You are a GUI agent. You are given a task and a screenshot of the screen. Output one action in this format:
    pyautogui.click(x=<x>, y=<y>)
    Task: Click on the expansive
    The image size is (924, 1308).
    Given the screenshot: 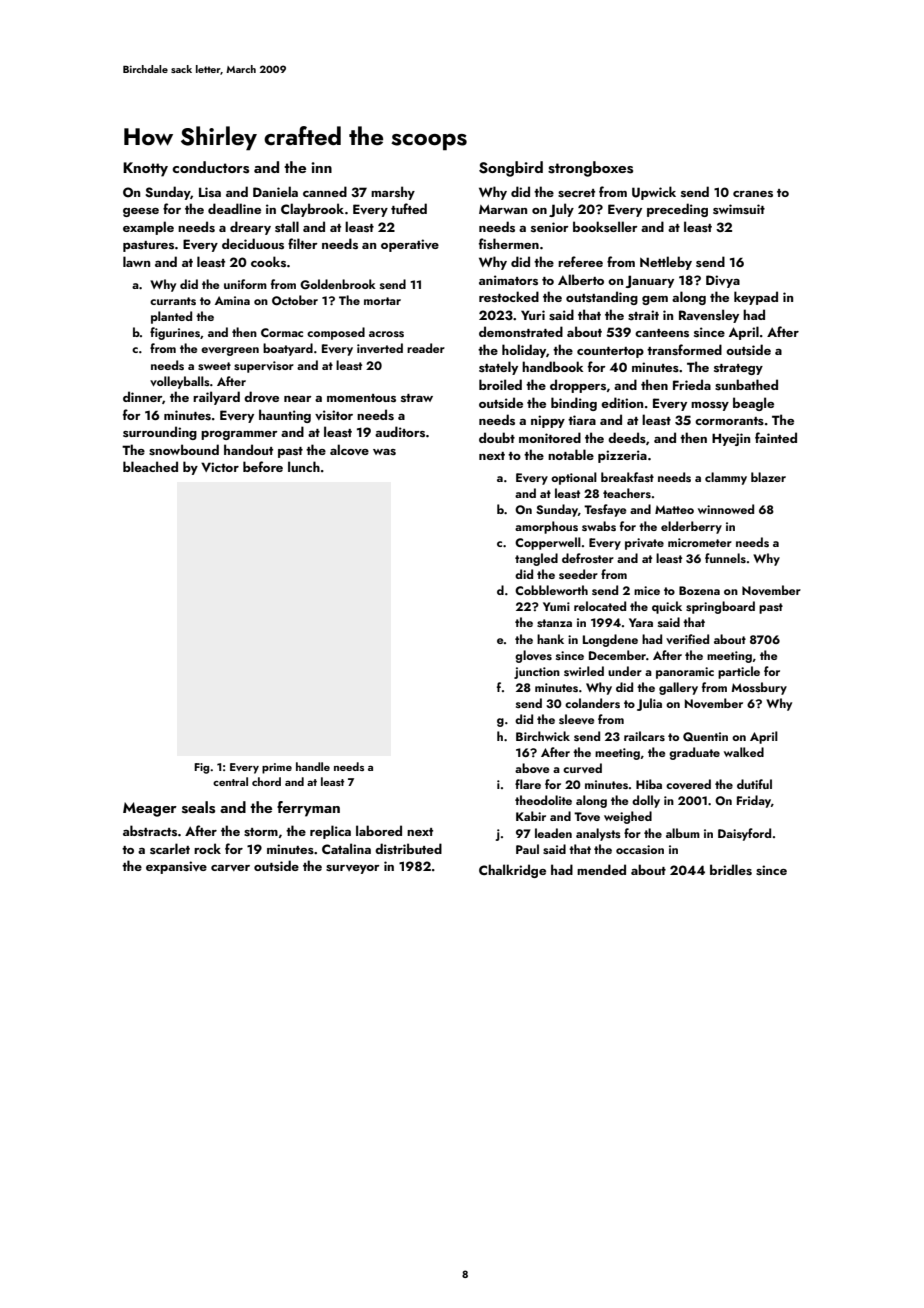 What is the action you would take?
    pyautogui.click(x=176, y=867)
